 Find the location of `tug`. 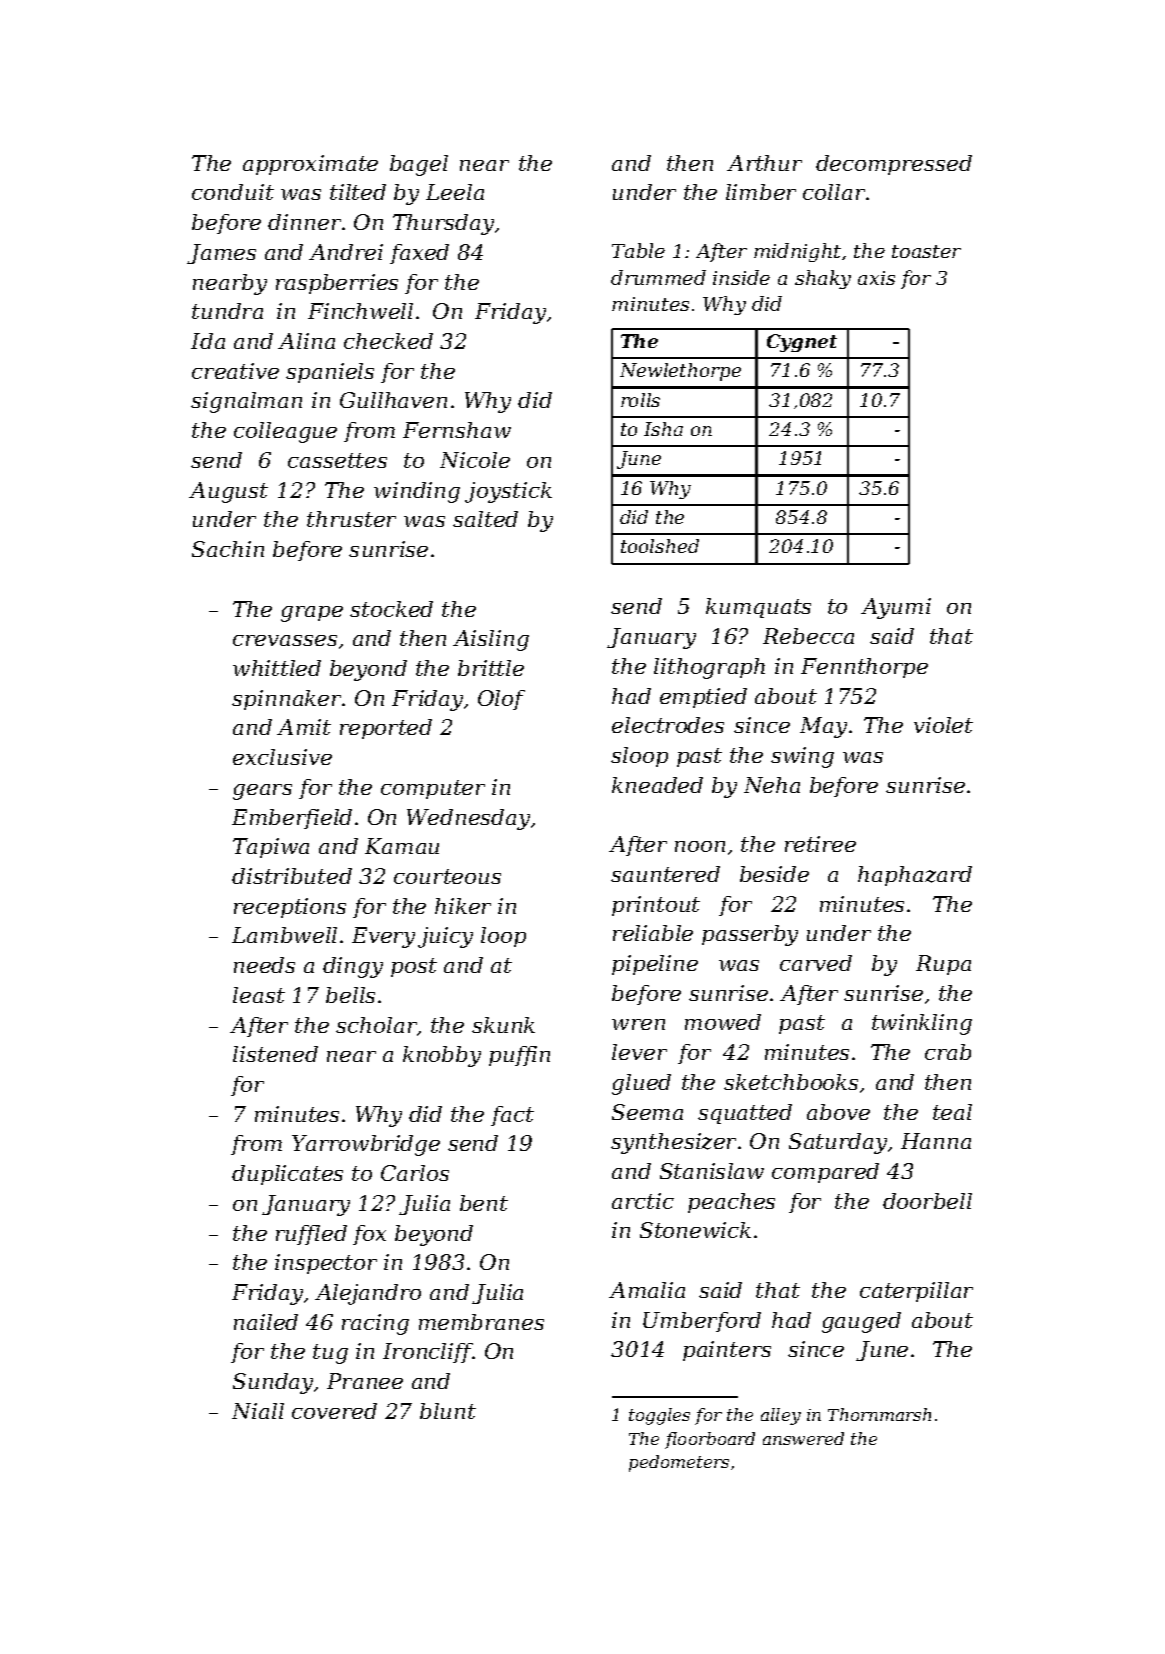

tug is located at coordinates (330, 1354).
